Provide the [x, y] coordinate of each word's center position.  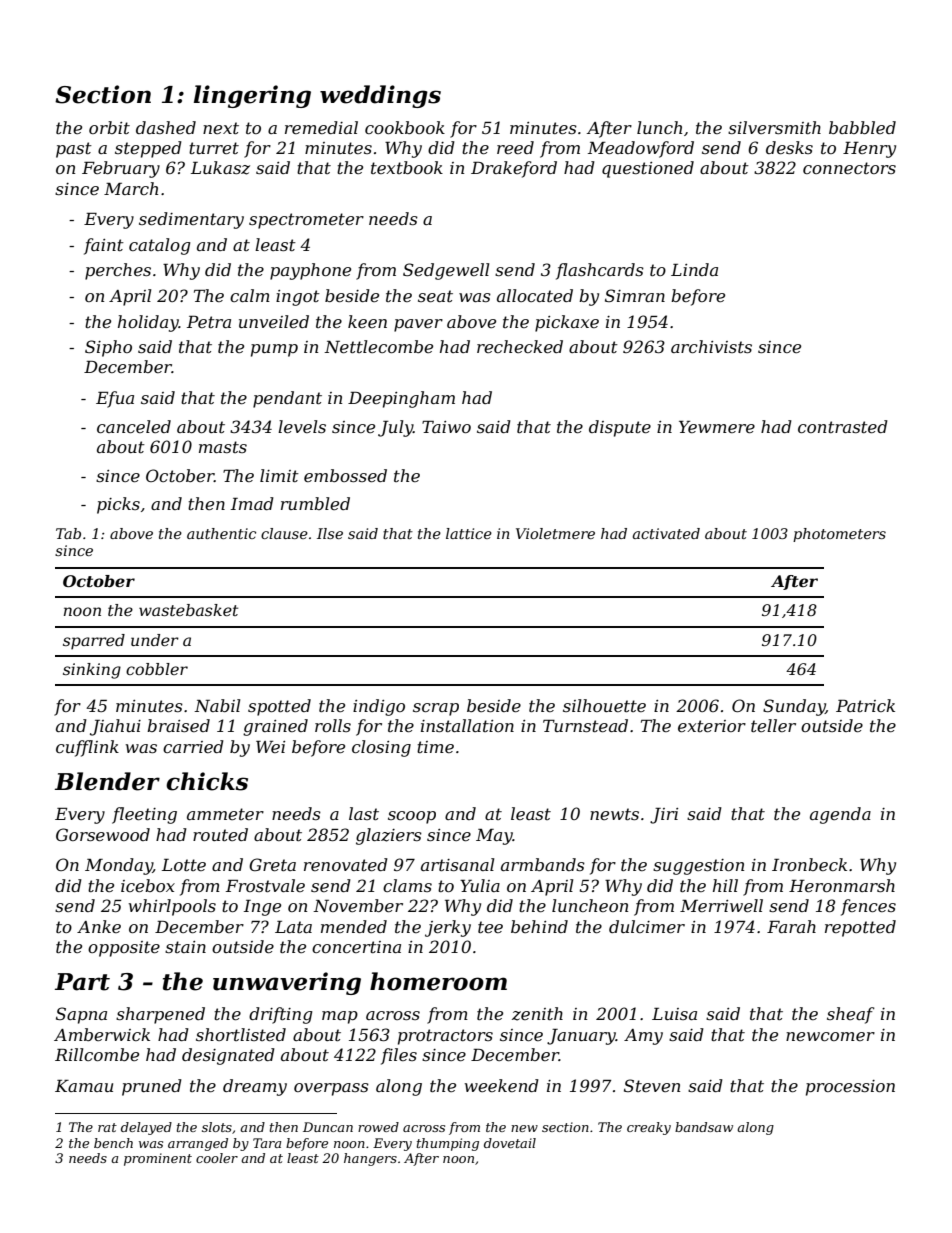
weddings [380, 96]
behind [539, 926]
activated [666, 533]
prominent [158, 1159]
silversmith [774, 127]
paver [418, 325]
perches [118, 271]
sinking [92, 671]
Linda [694, 269]
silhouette [604, 705]
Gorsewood [103, 834]
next [221, 128]
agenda [840, 815]
